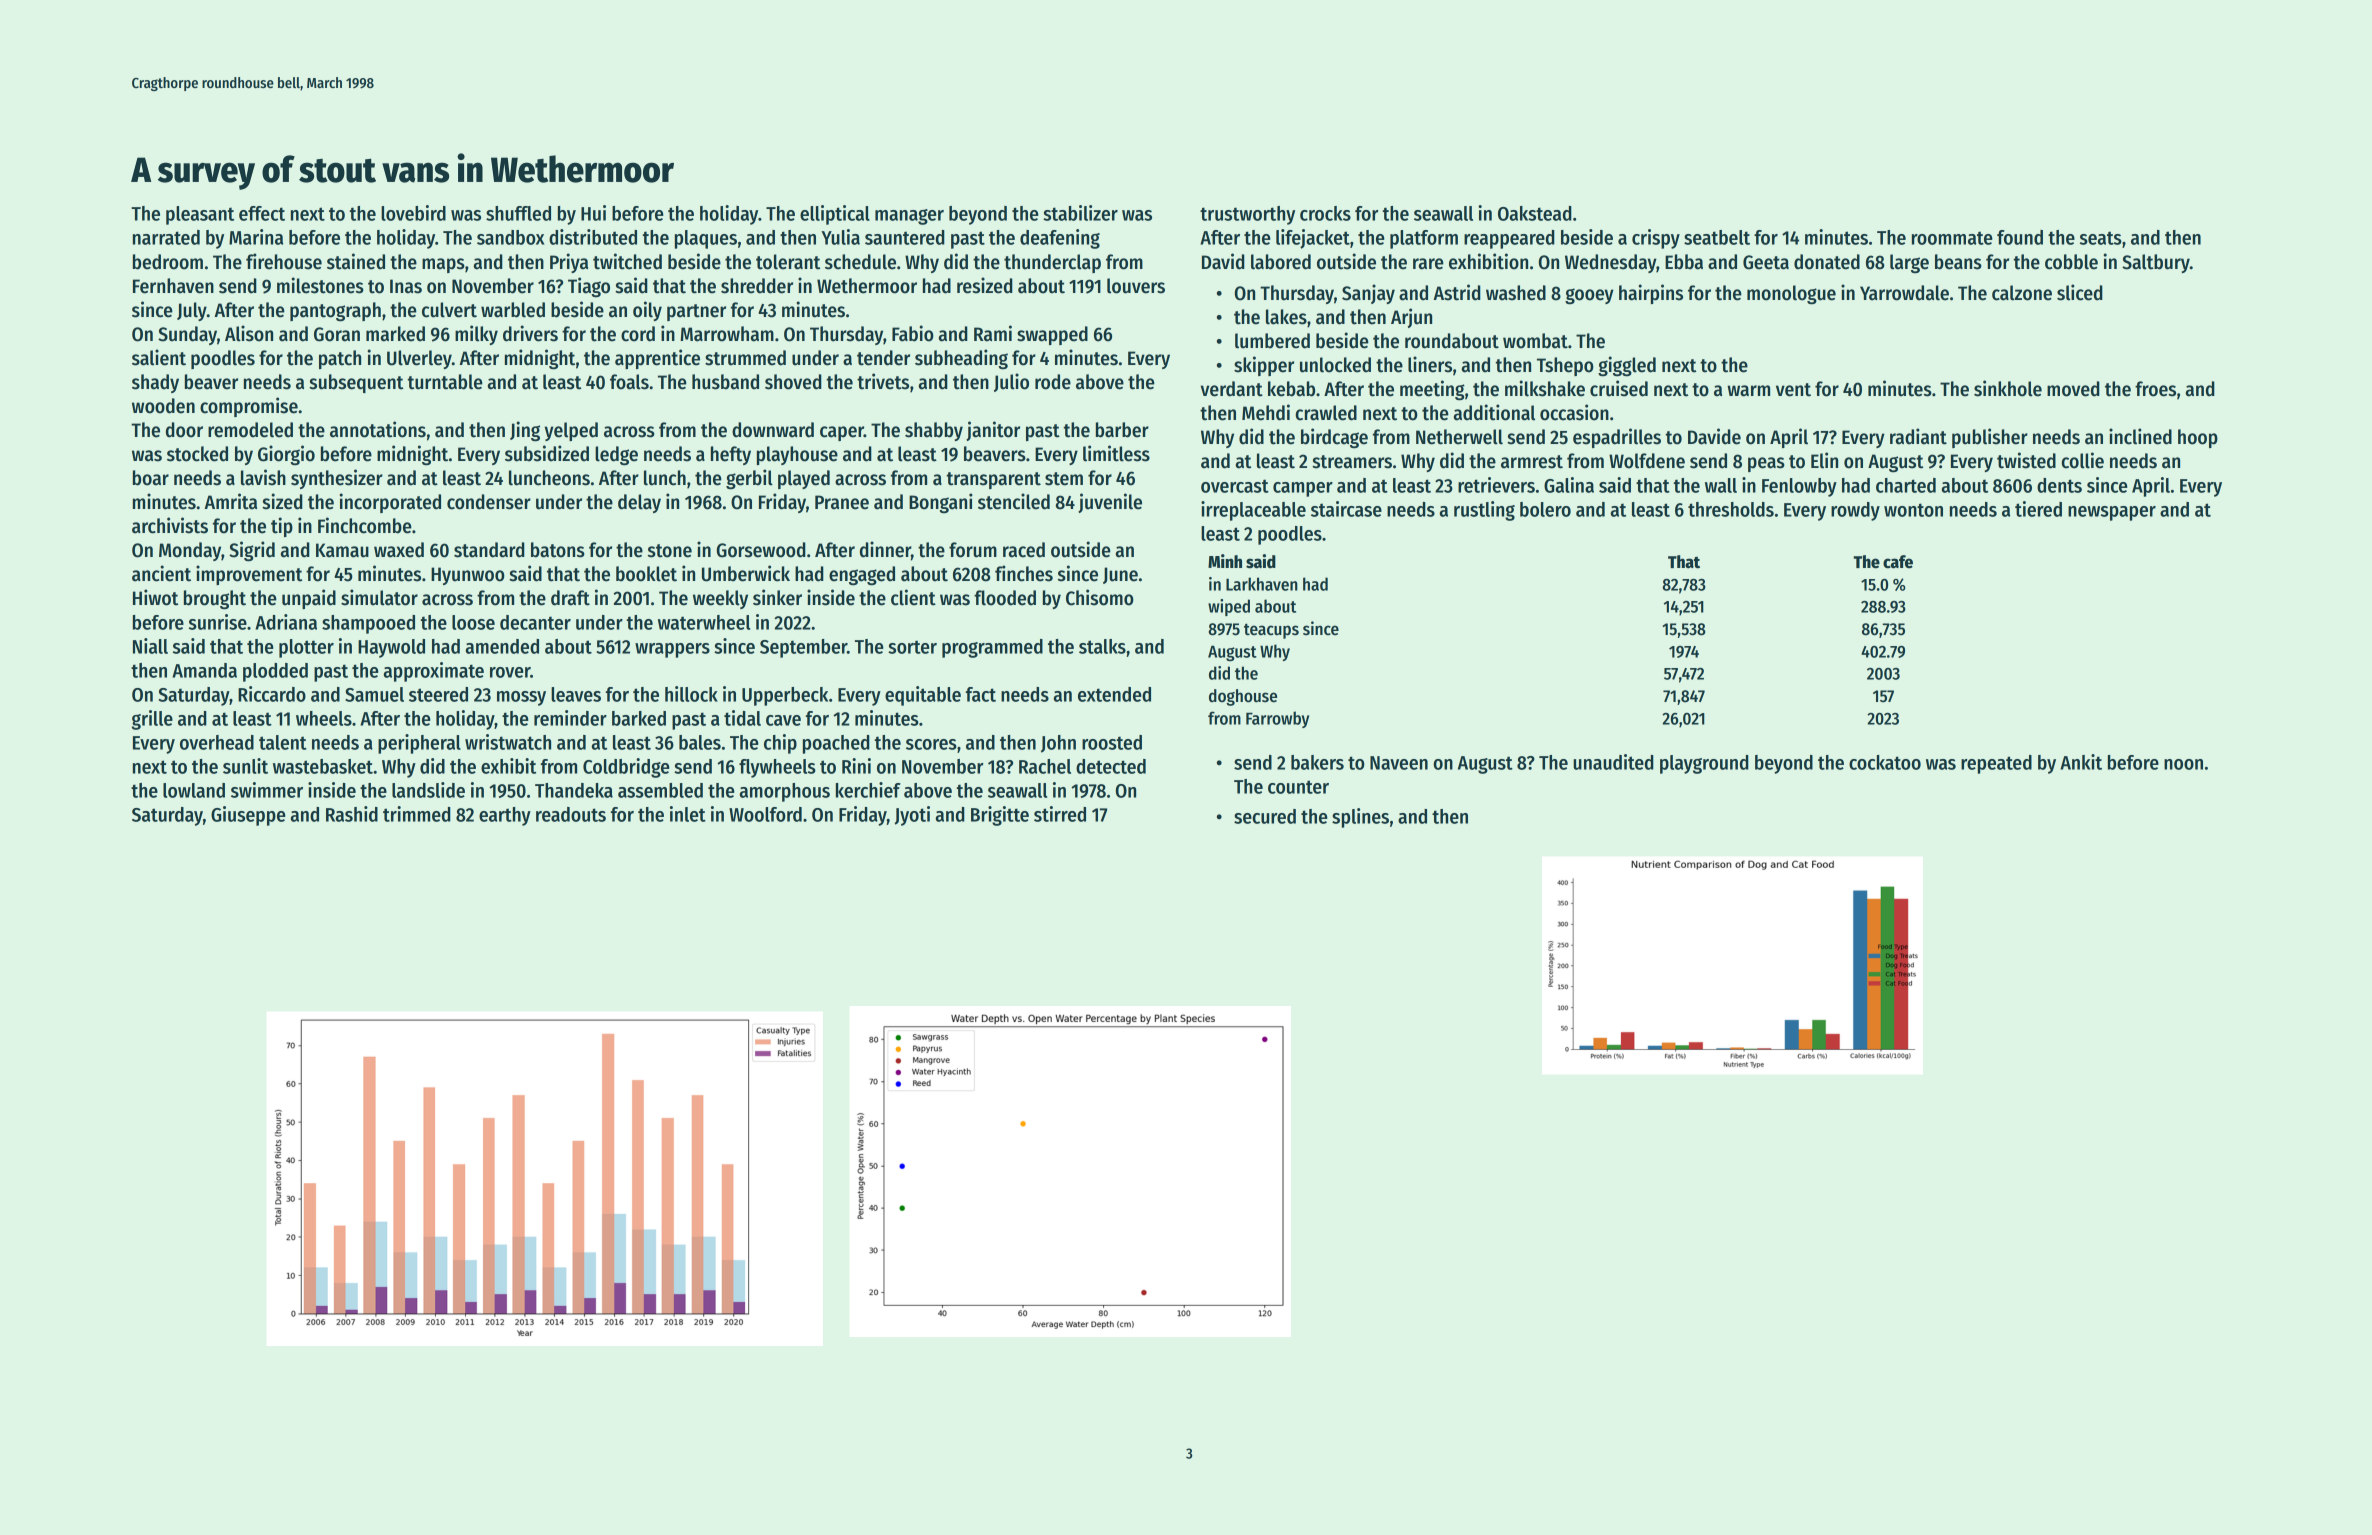 The height and width of the screenshot is (1535, 2372). What do you see at coordinates (688, 814) in the screenshot?
I see `inlet` at bounding box center [688, 814].
